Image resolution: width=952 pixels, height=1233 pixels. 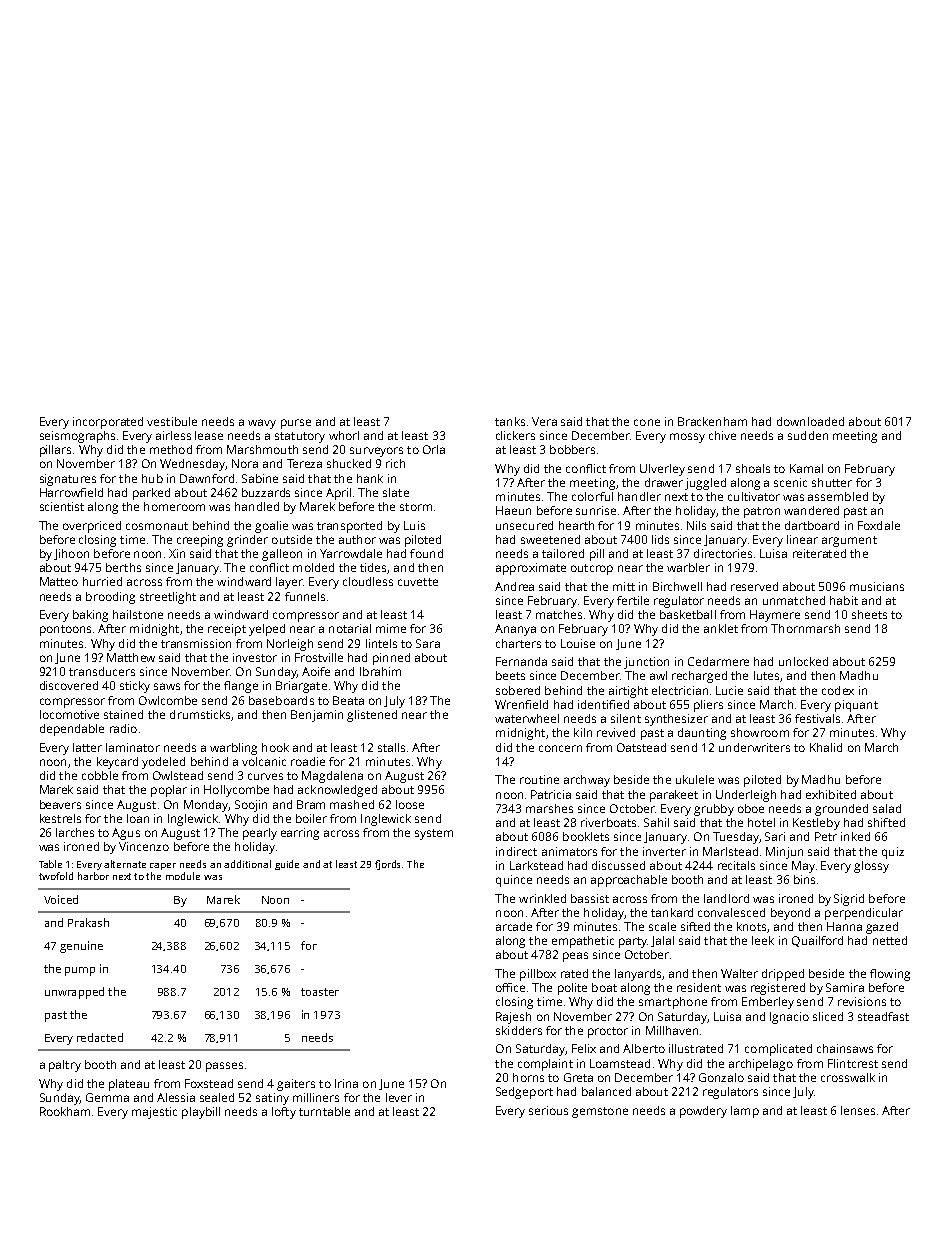 What do you see at coordinates (65, 1111) in the screenshot?
I see `Rookham` at bounding box center [65, 1111].
